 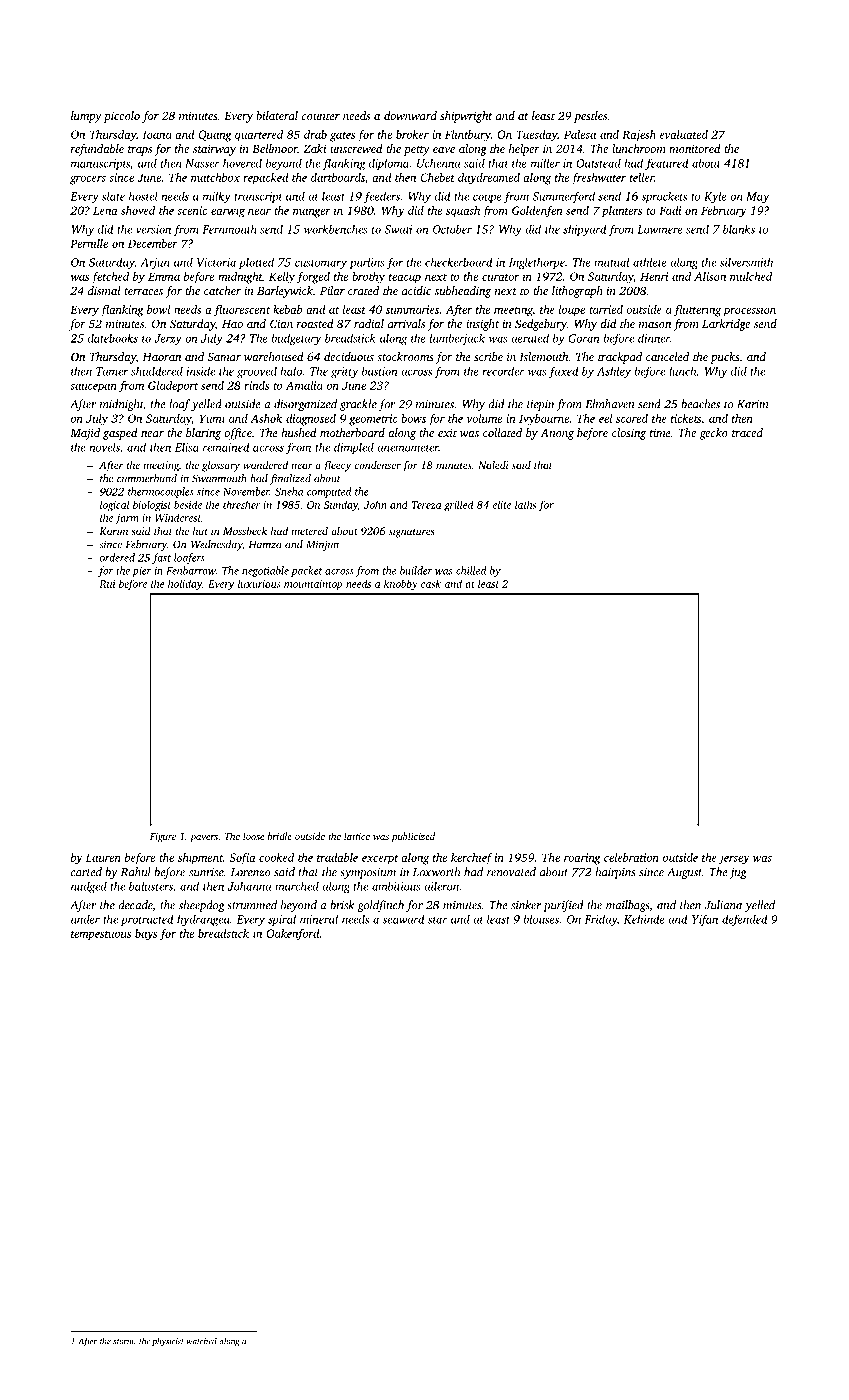 What do you see at coordinates (168, 1342) in the screenshot?
I see `physicist` at bounding box center [168, 1342].
